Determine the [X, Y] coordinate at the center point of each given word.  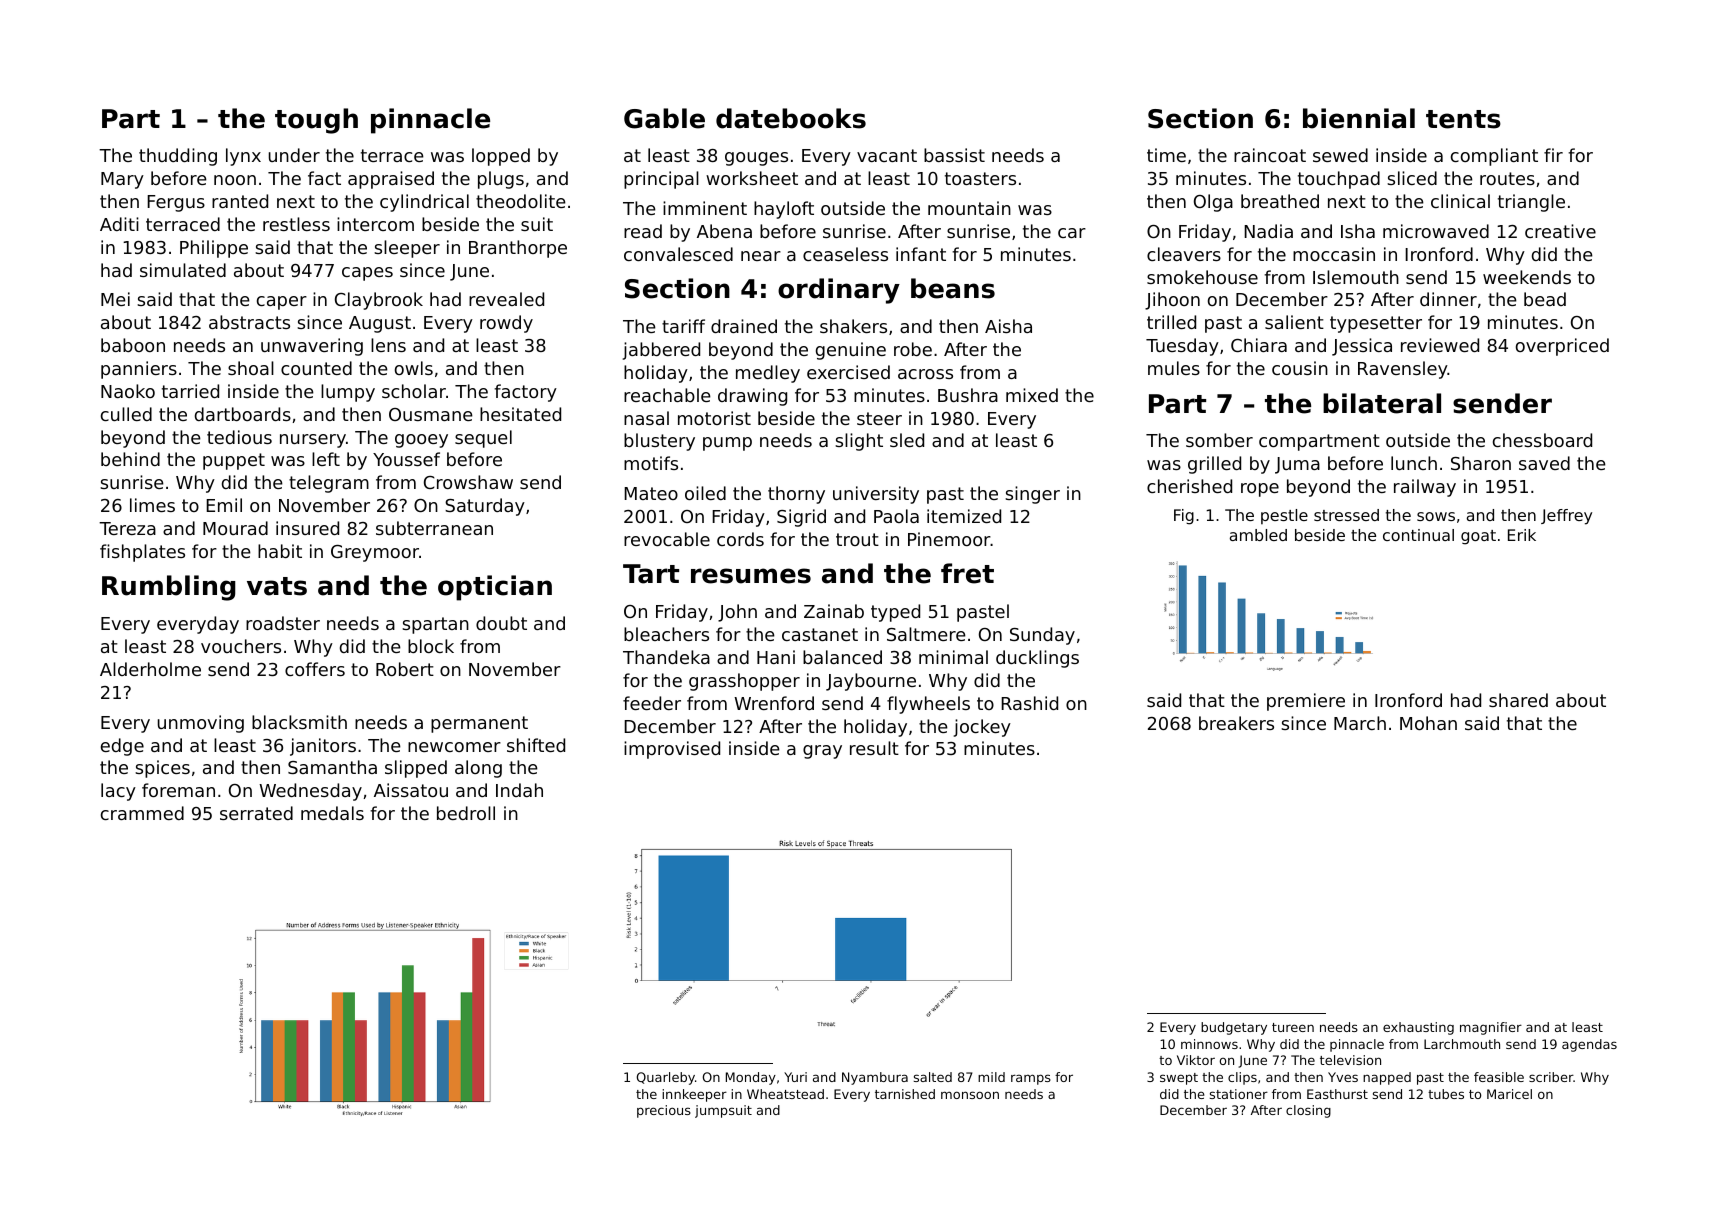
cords [740, 539]
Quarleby [666, 1078]
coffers [315, 669]
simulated [183, 270]
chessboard [1542, 440]
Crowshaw [468, 482]
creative [1560, 231]
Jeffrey [1566, 517]
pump [727, 444]
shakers [853, 326]
